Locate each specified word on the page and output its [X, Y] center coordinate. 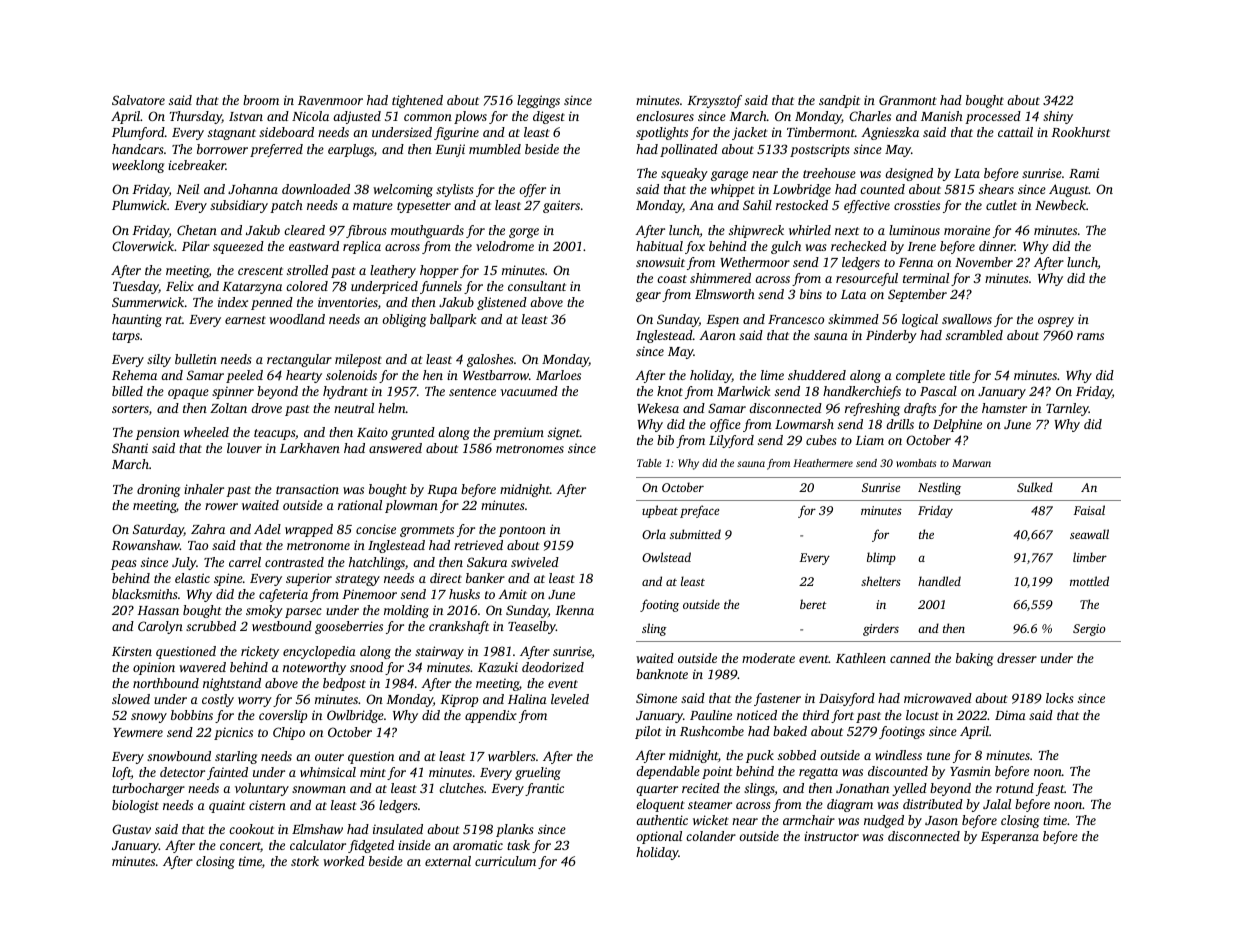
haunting [137, 320]
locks [1060, 698]
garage [729, 176]
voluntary [262, 789]
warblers [512, 756]
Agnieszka [890, 133]
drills [900, 424]
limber [1090, 557]
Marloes [558, 375]
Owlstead [666, 557]
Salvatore [138, 100]
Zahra [208, 529]
